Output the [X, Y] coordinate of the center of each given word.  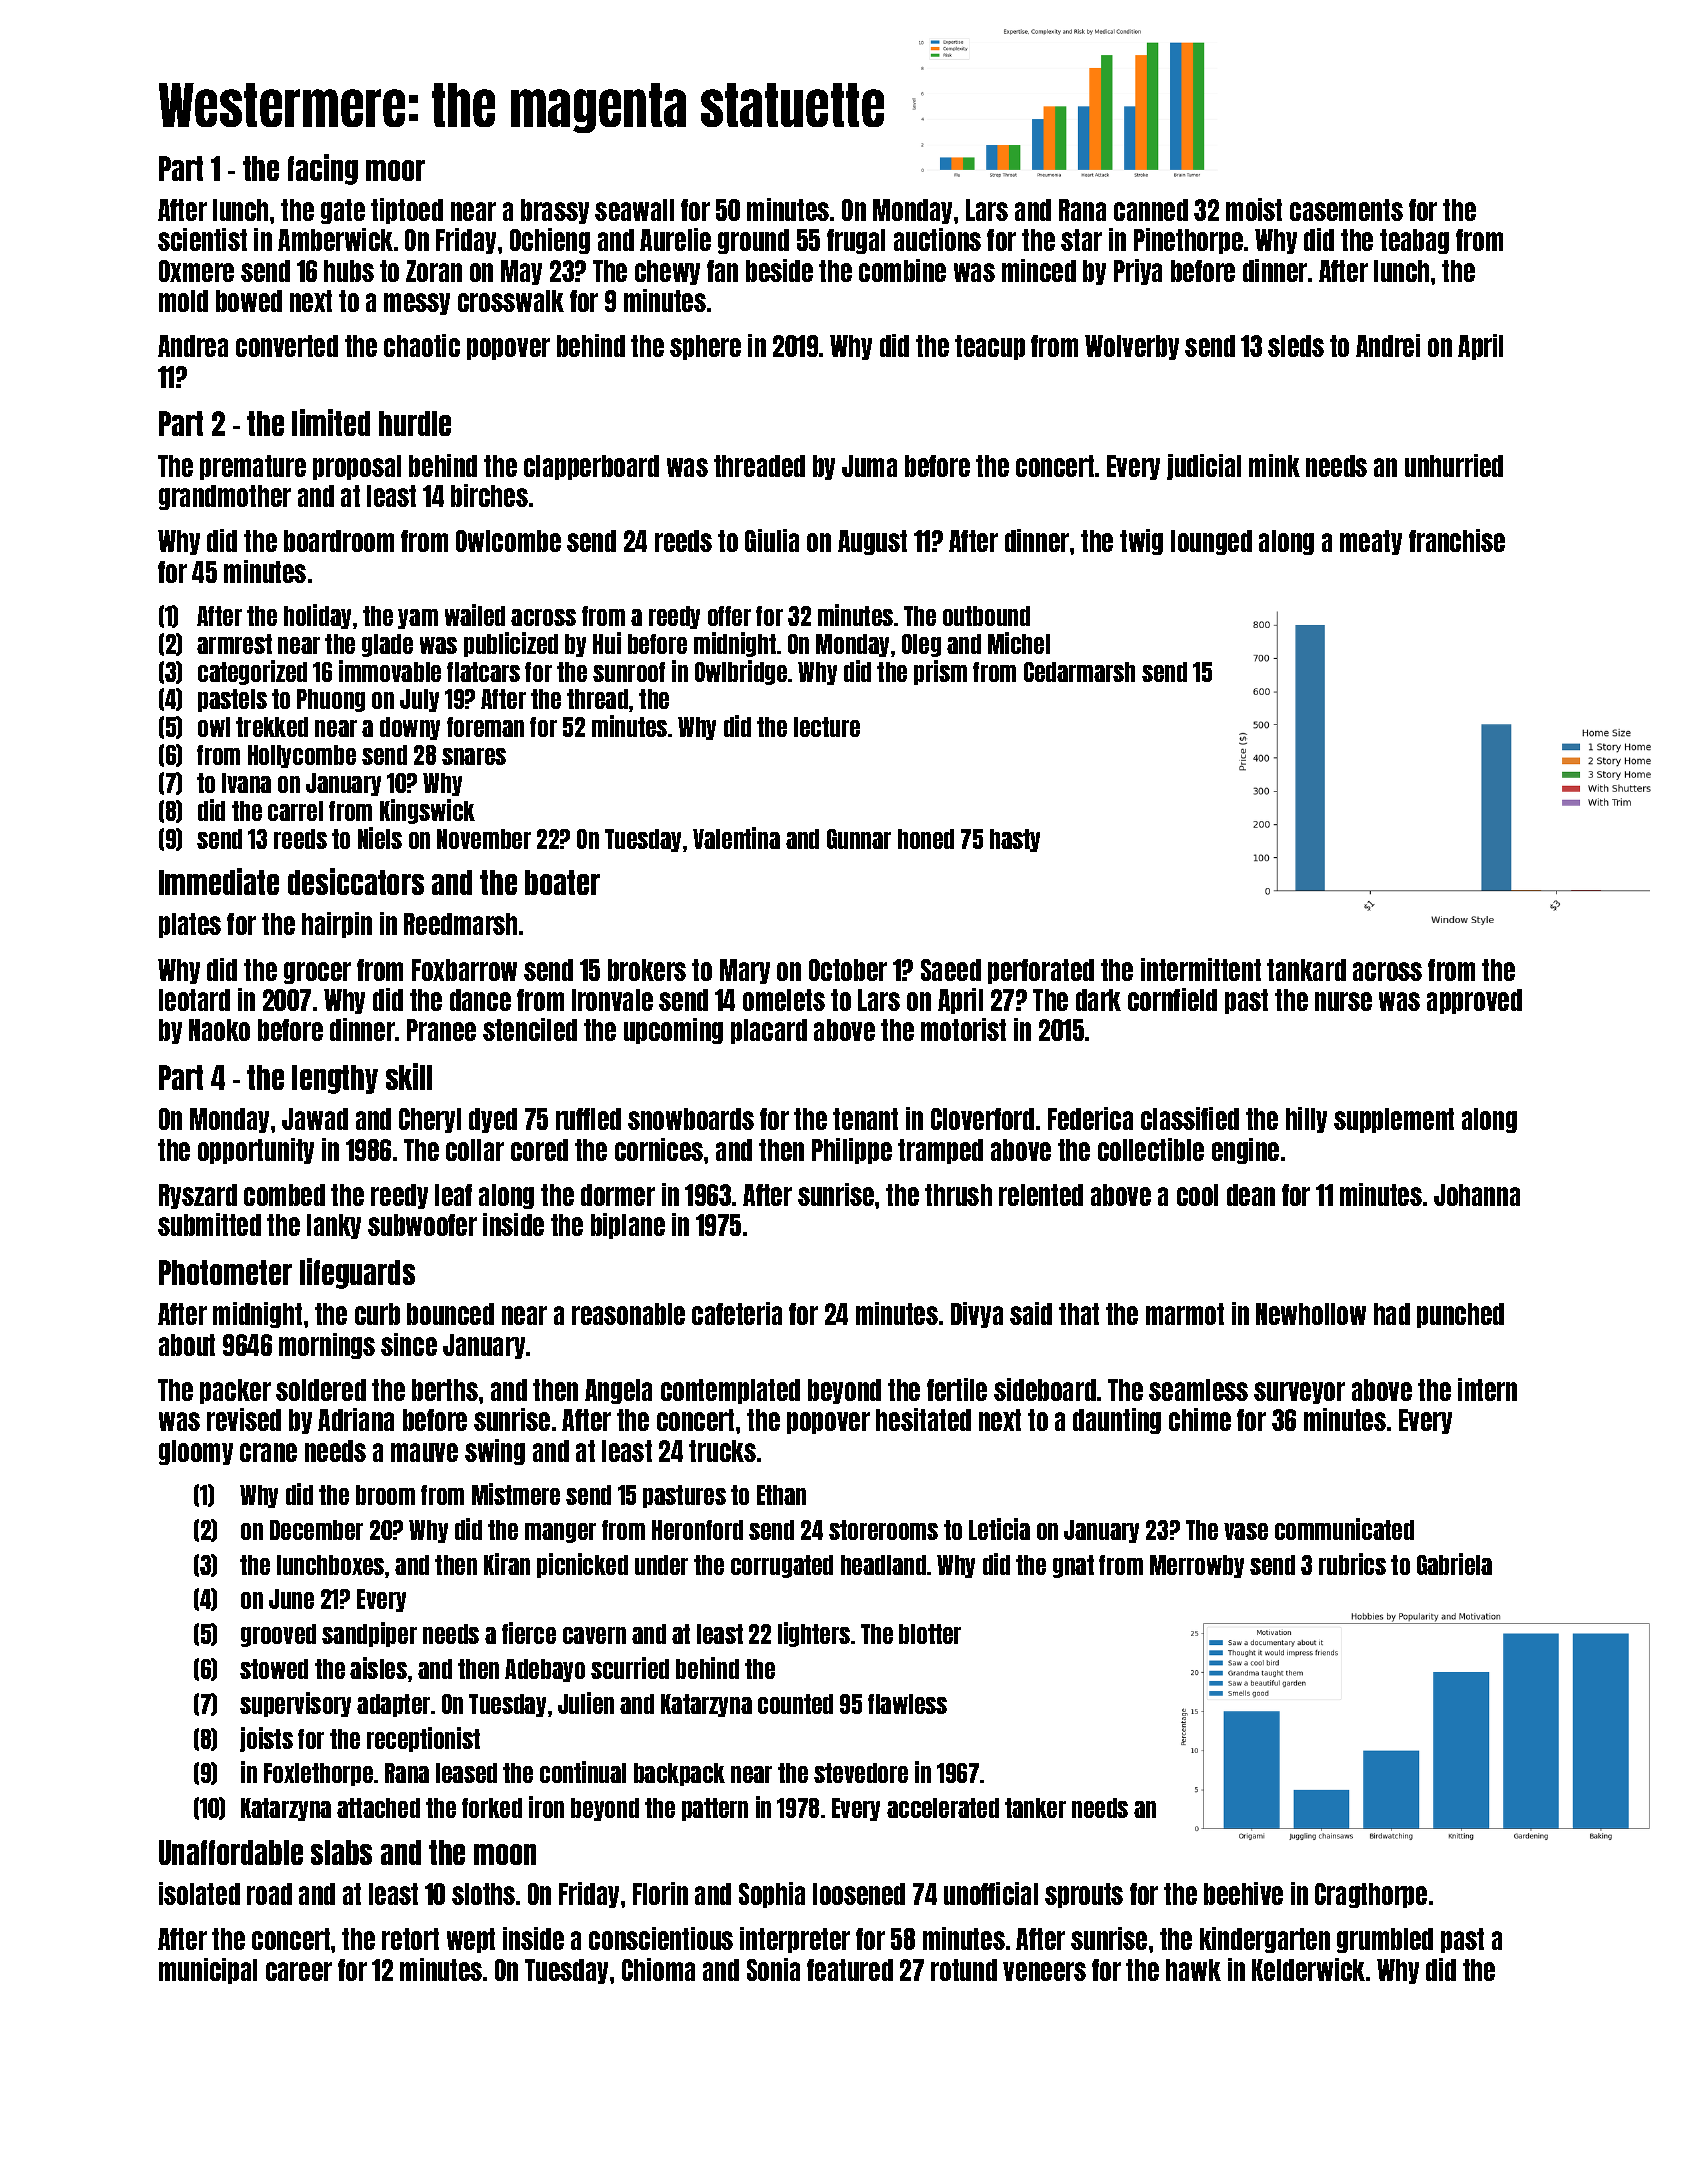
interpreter [795, 1940]
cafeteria [737, 1313]
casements [1346, 210]
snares [474, 756]
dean [1251, 1195]
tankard [1306, 970]
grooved [278, 1635]
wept [471, 1940]
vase [1246, 1531]
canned [1151, 210]
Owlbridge [741, 672]
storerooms [883, 1530]
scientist [202, 239]
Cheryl [430, 1120]
